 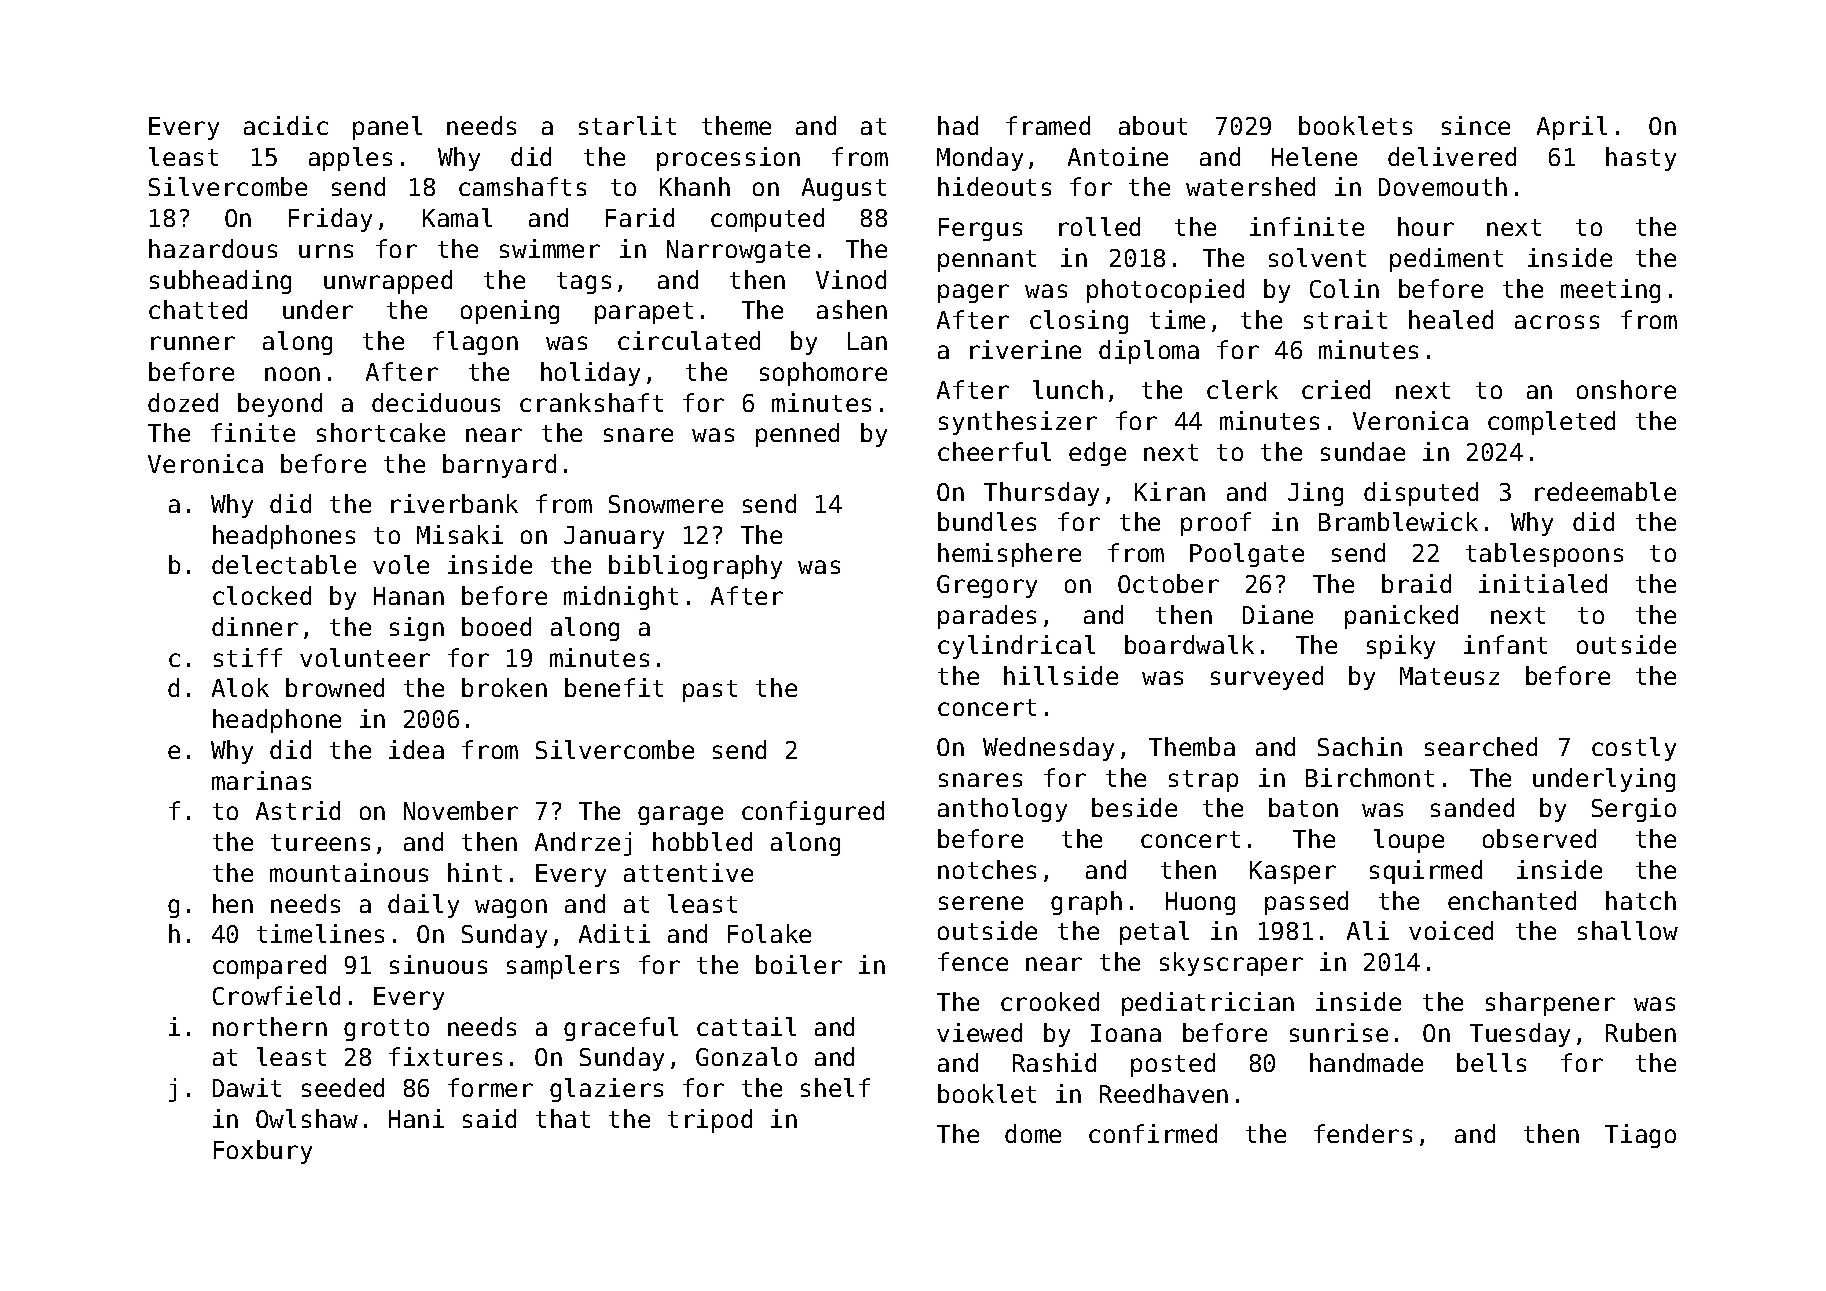 What do you see at coordinates (298, 810) in the page?
I see `Astrid` at bounding box center [298, 810].
